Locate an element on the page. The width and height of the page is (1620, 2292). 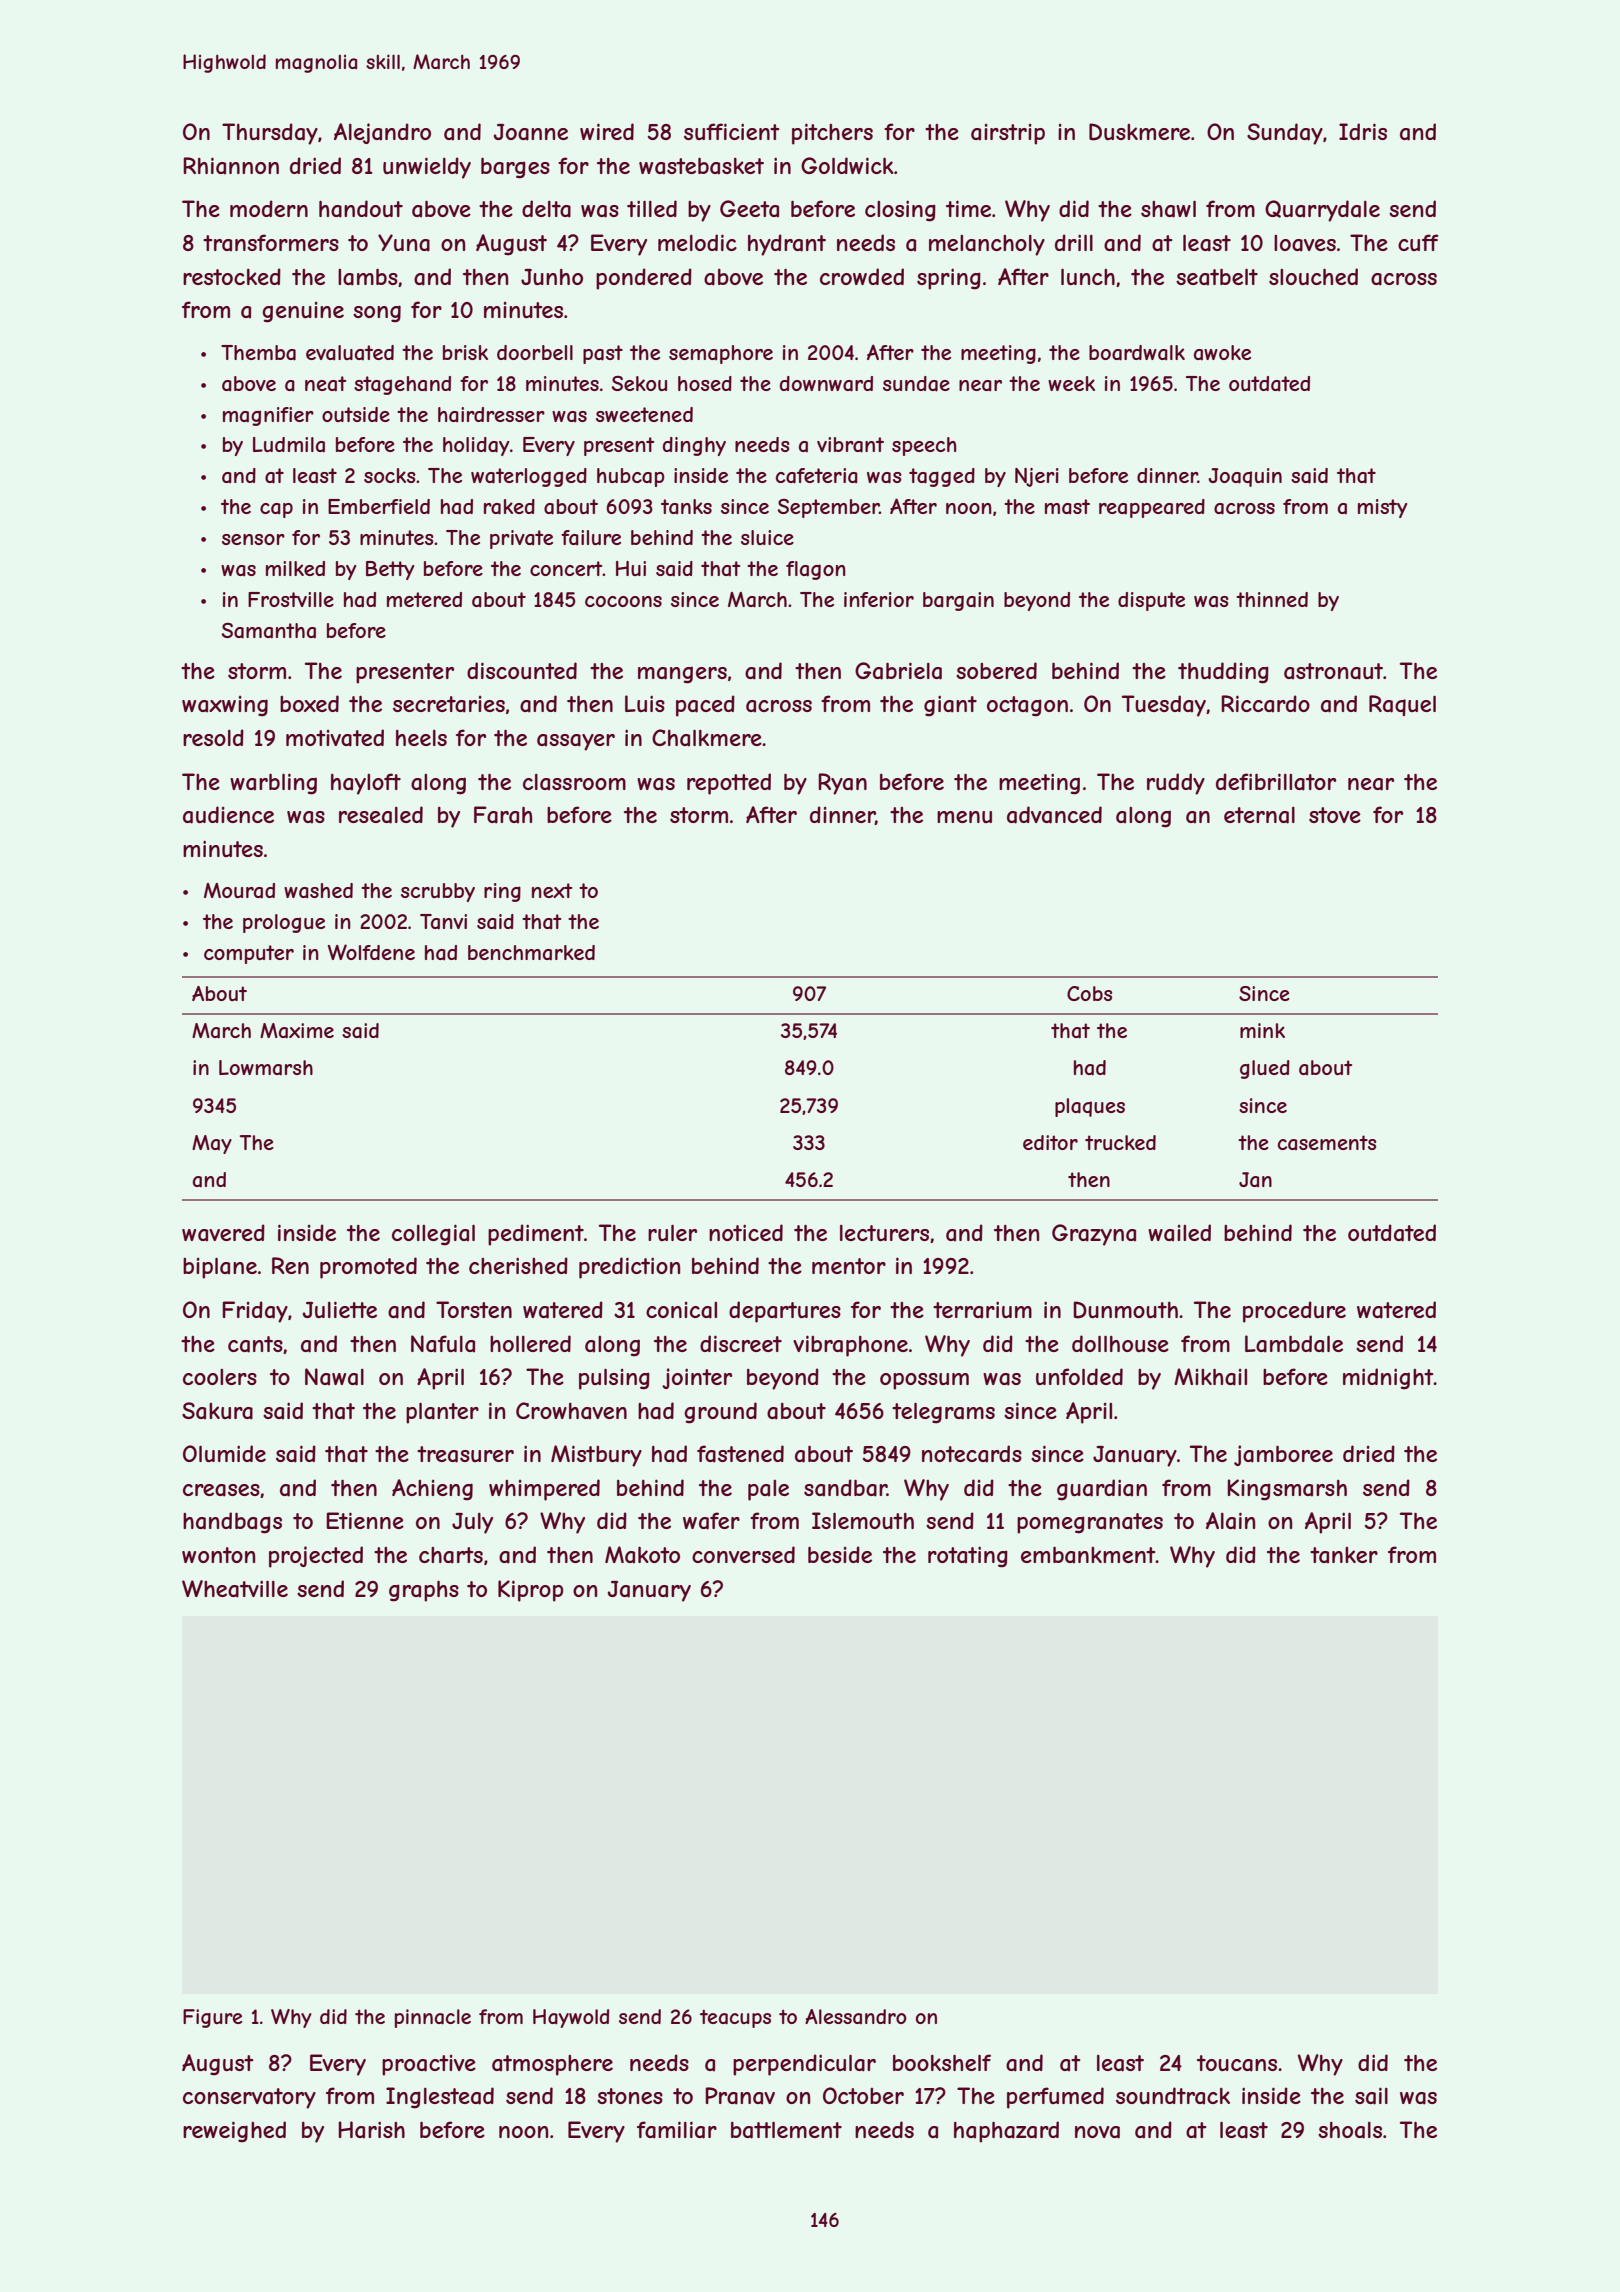
Ren is located at coordinates (290, 1265).
